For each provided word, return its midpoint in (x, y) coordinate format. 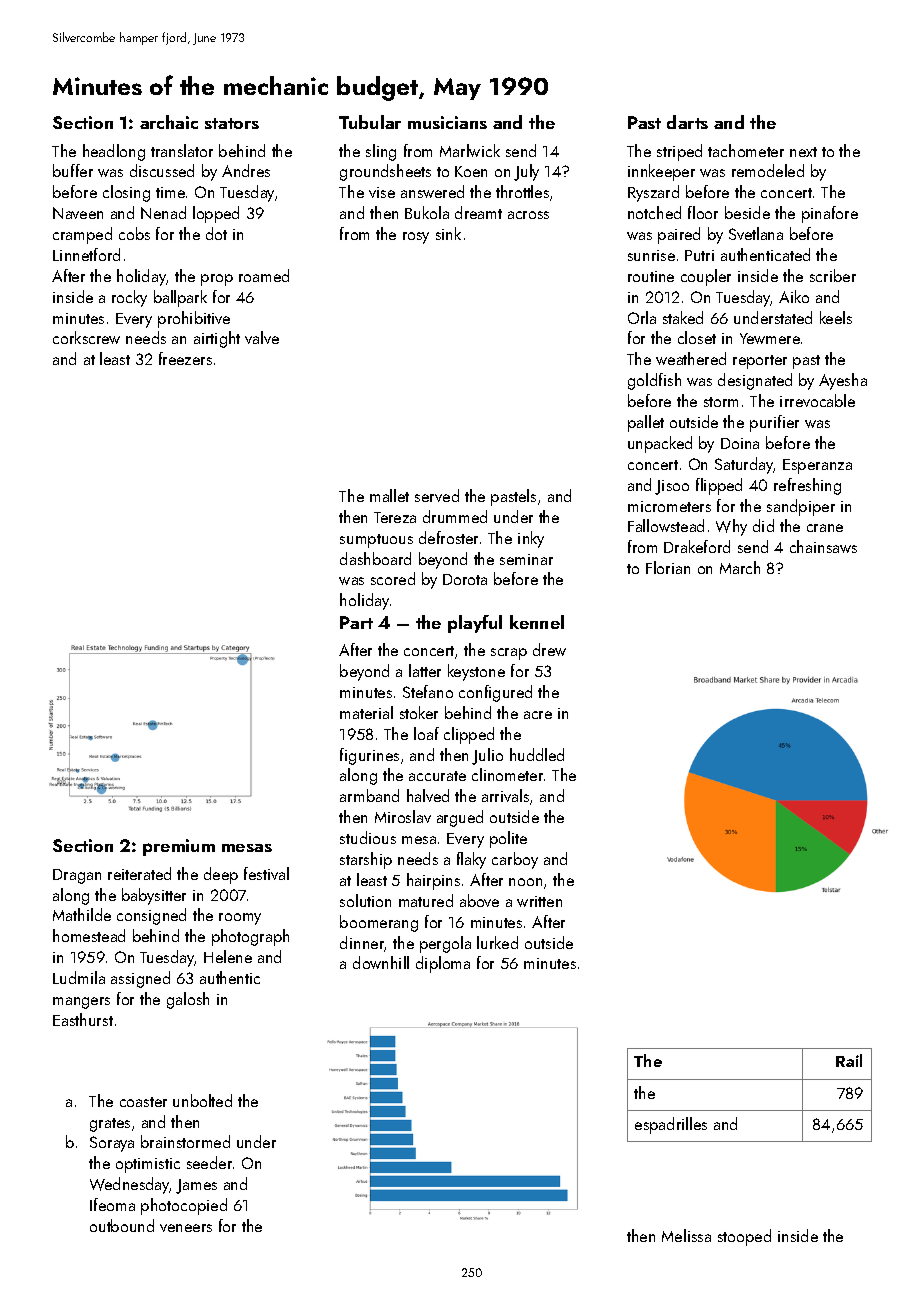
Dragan (77, 876)
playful (475, 624)
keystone (476, 672)
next (803, 152)
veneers (186, 1228)
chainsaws (823, 546)
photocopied (184, 1206)
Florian (668, 567)
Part (356, 622)
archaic (169, 122)
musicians (447, 122)
